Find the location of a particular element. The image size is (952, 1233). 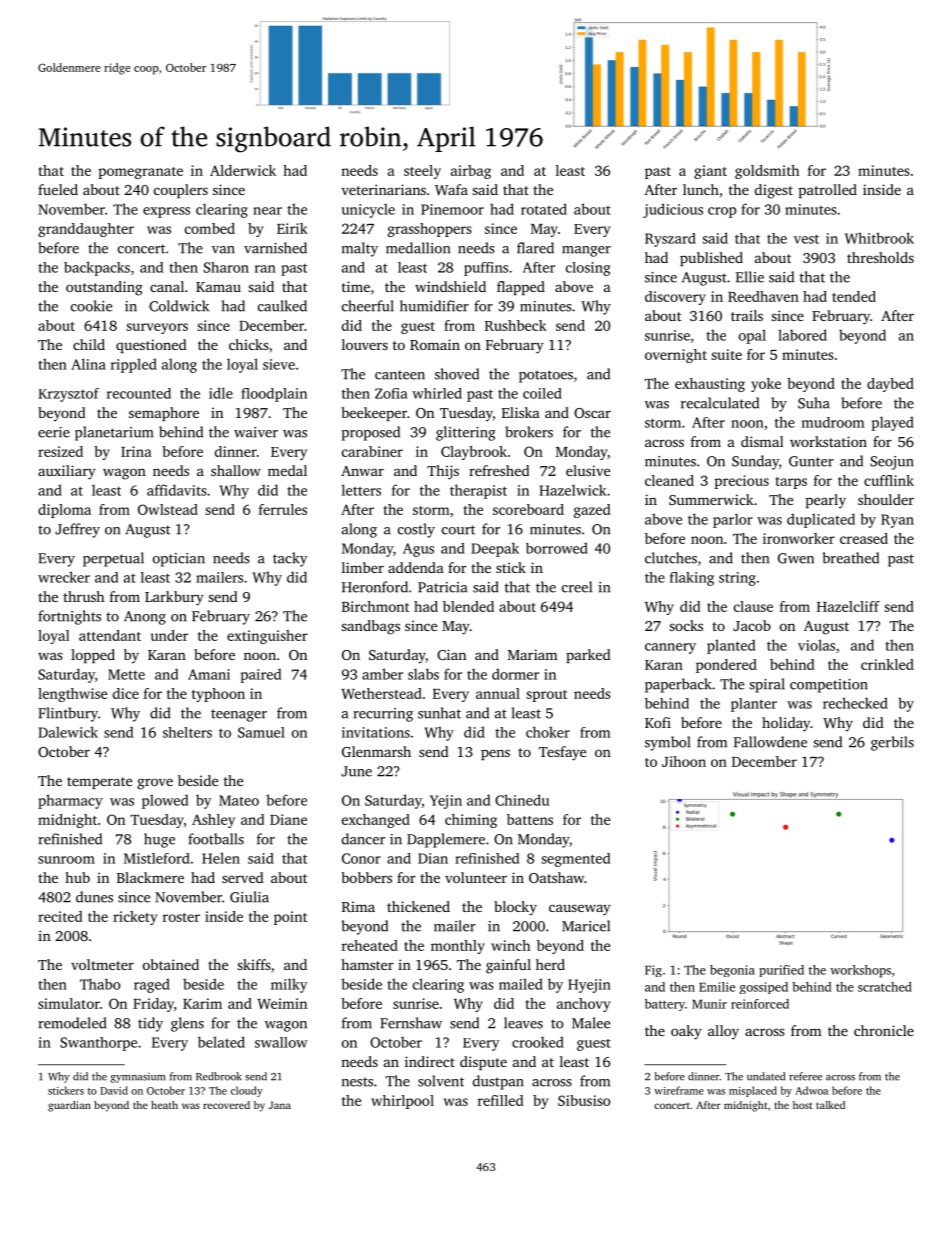

windshield is located at coordinates (450, 286).
